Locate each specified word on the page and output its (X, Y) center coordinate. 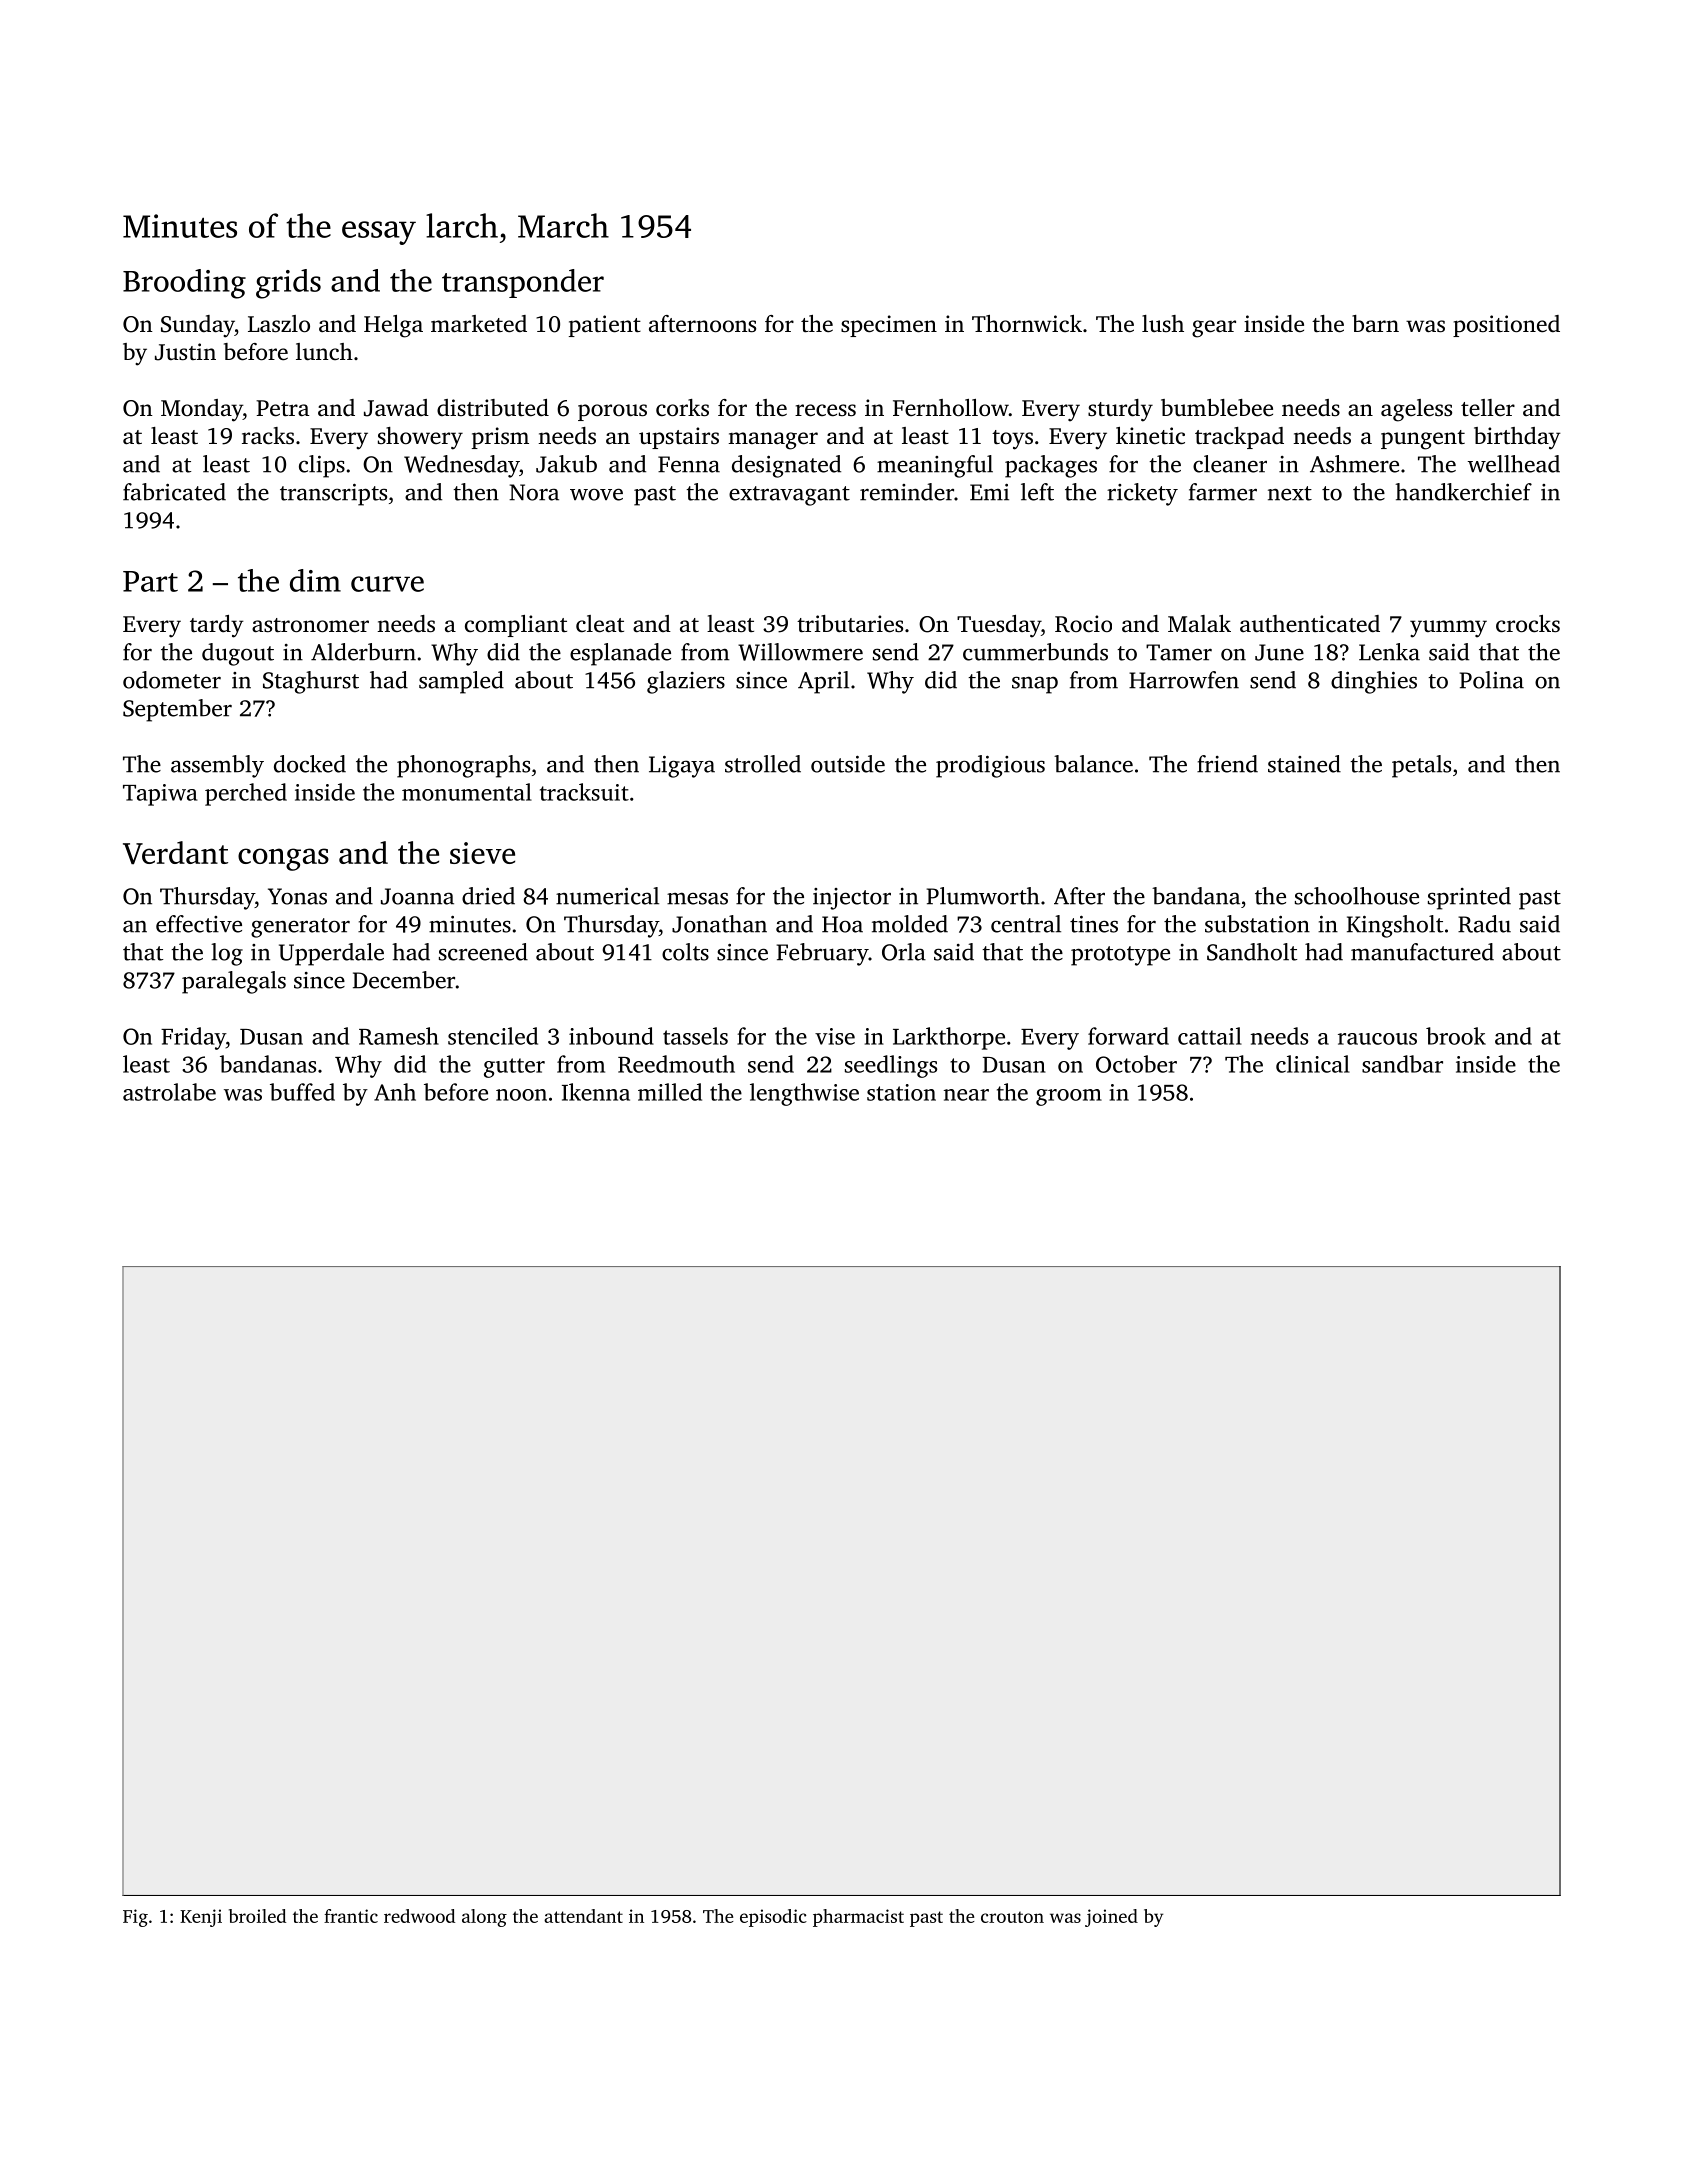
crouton (1012, 1917)
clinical (1313, 1064)
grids (288, 284)
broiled (257, 1916)
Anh (395, 1092)
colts (685, 952)
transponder (523, 283)
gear (1214, 329)
